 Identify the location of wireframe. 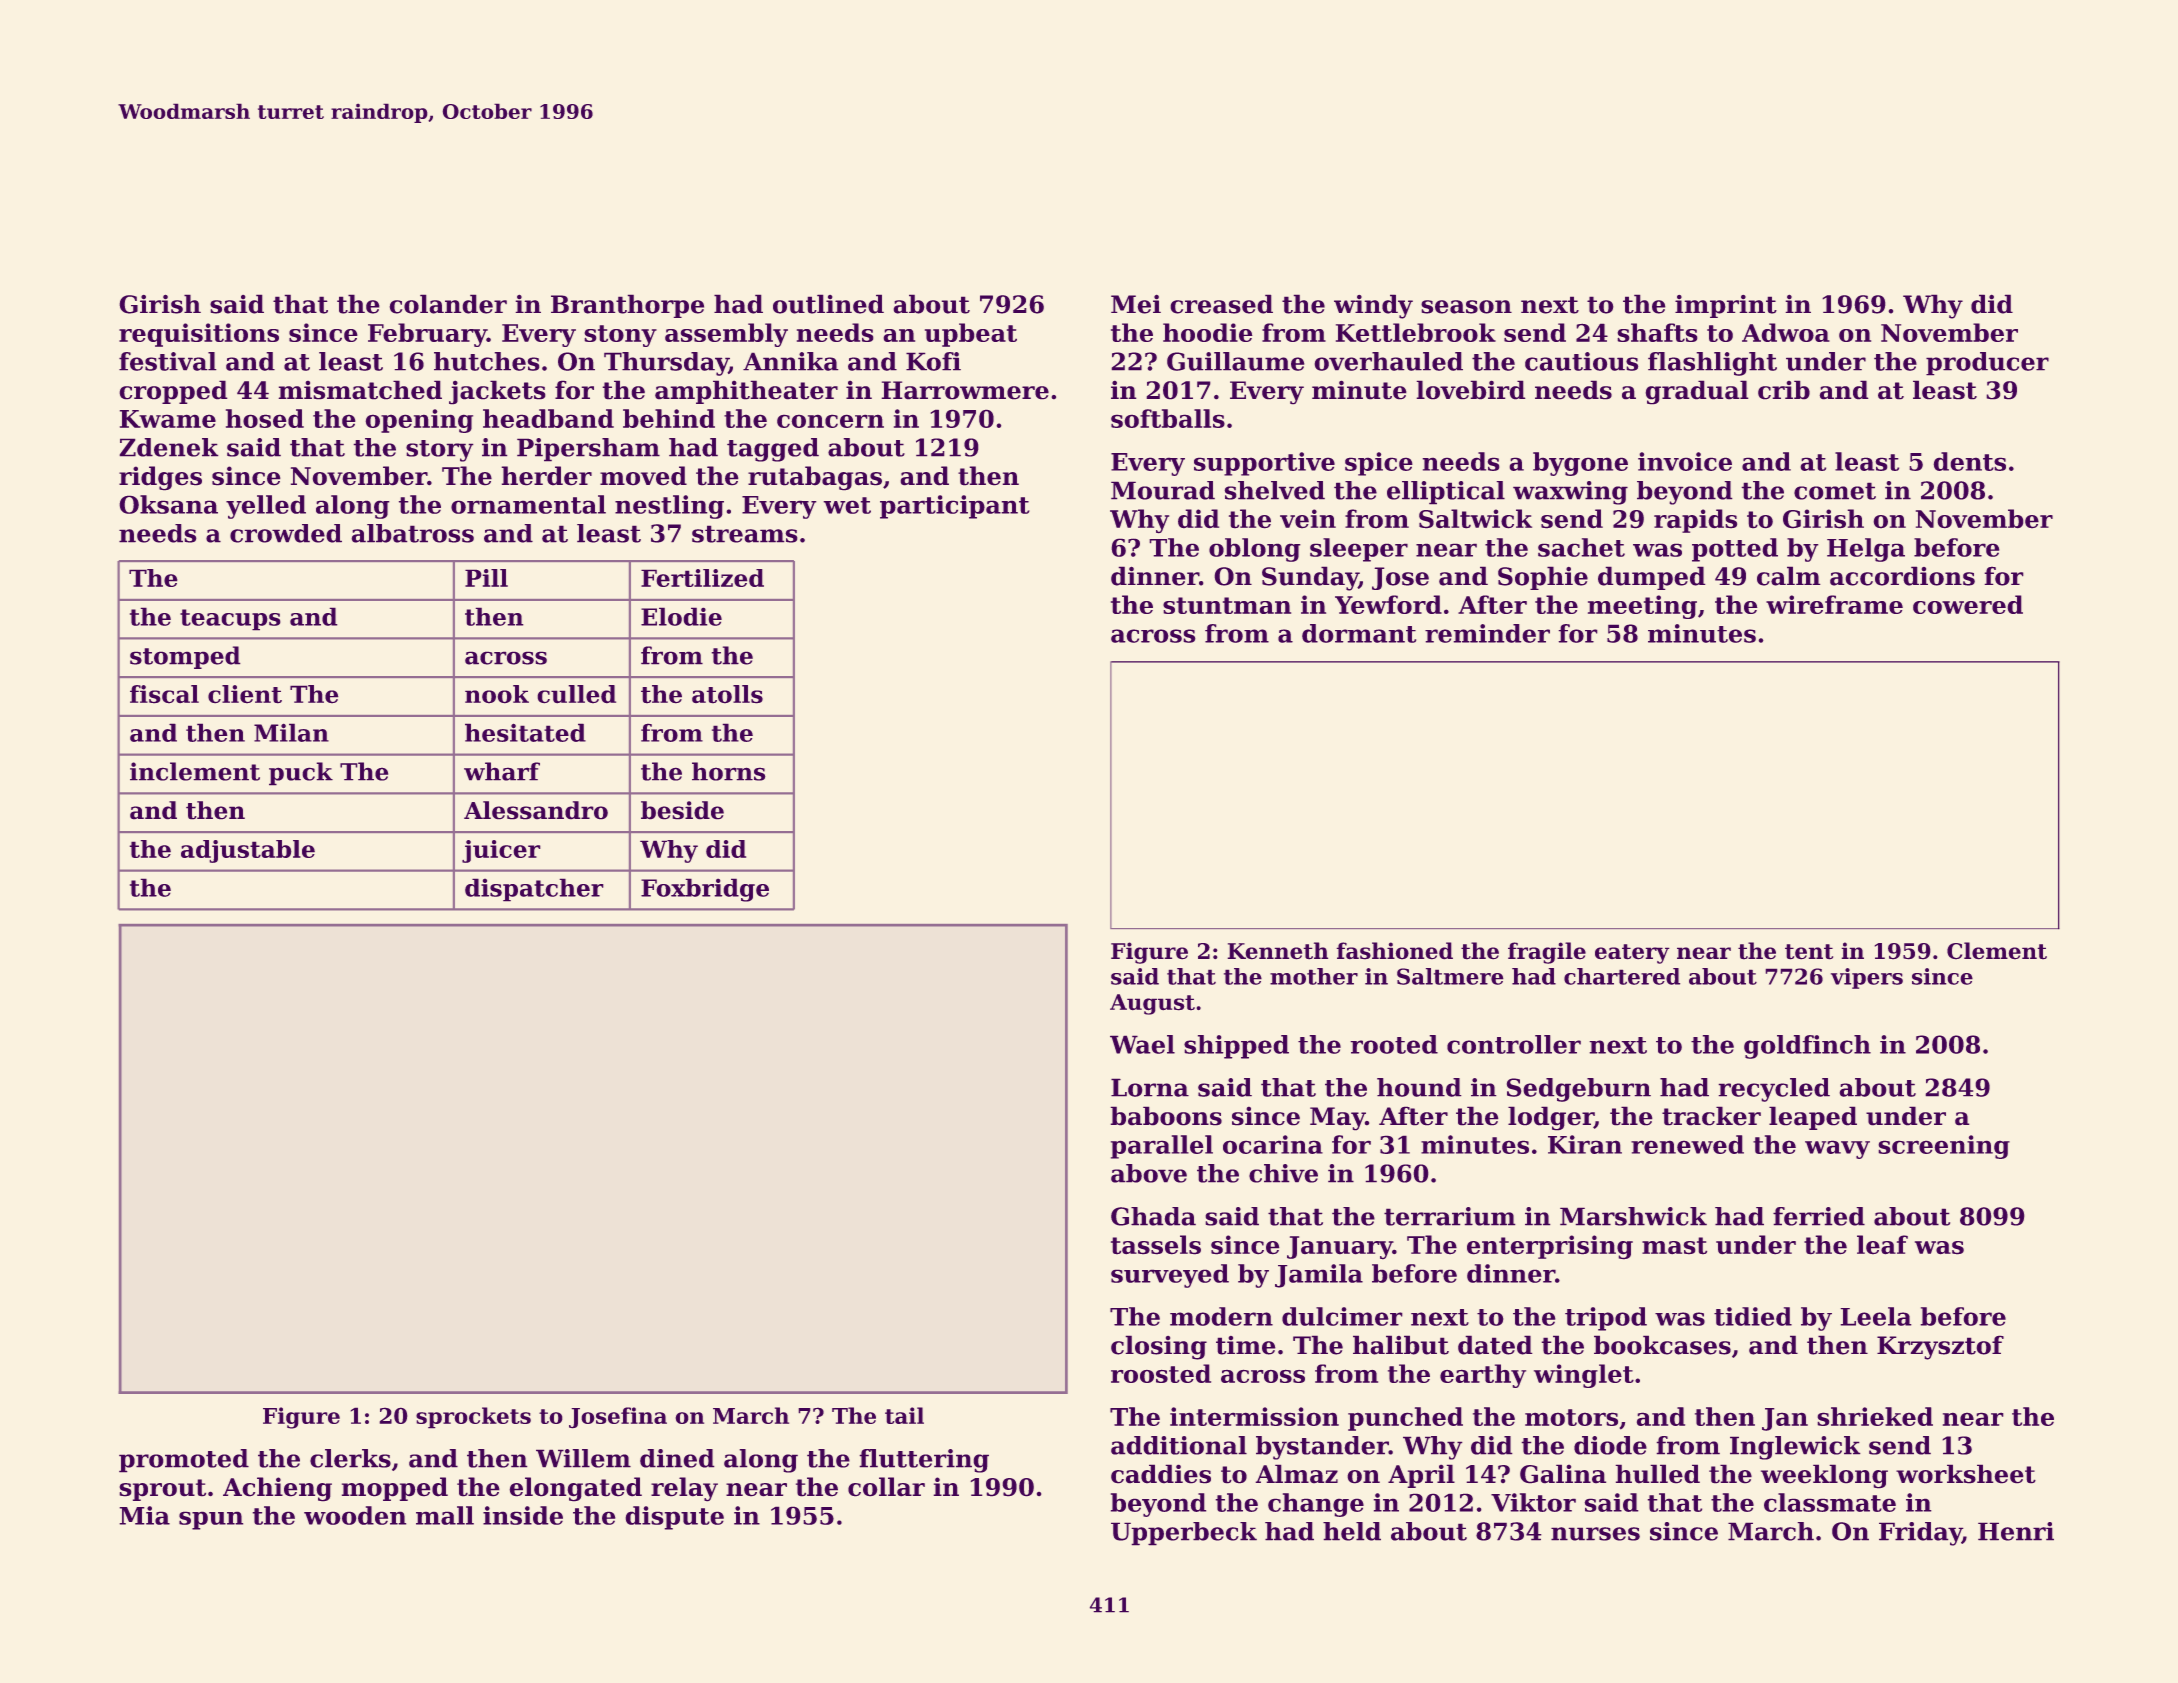
(1834, 604).
